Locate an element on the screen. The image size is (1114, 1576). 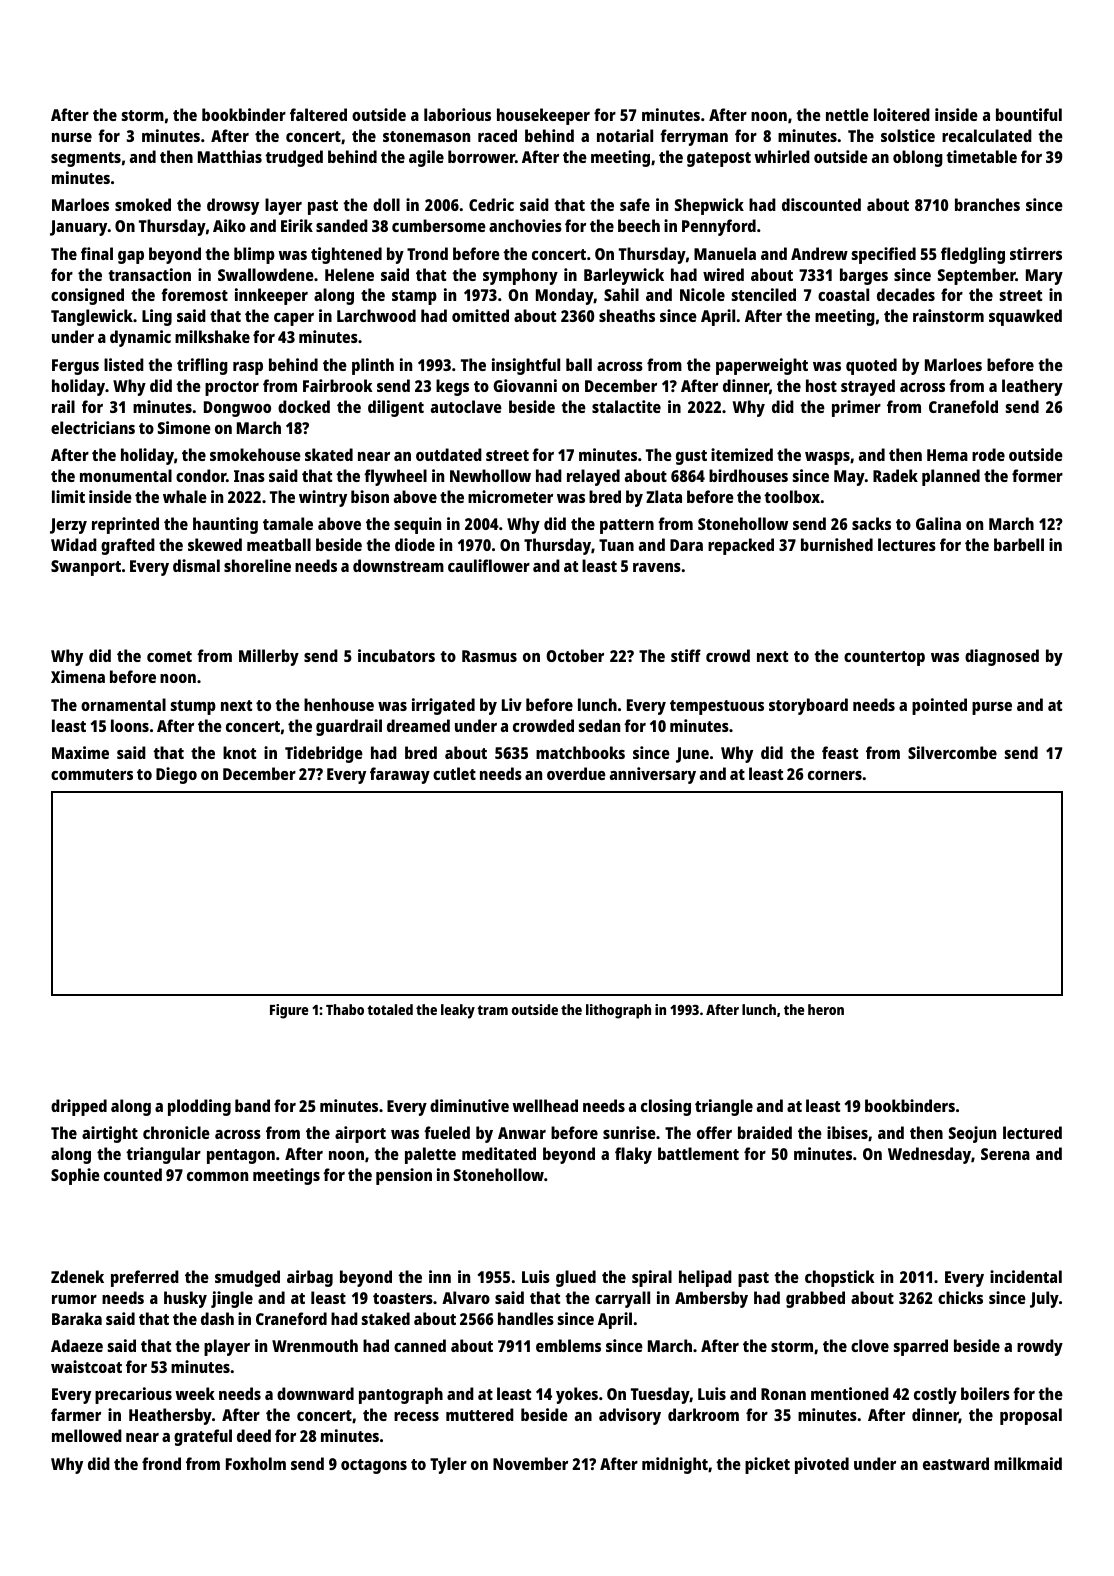
faltered is located at coordinates (318, 114).
